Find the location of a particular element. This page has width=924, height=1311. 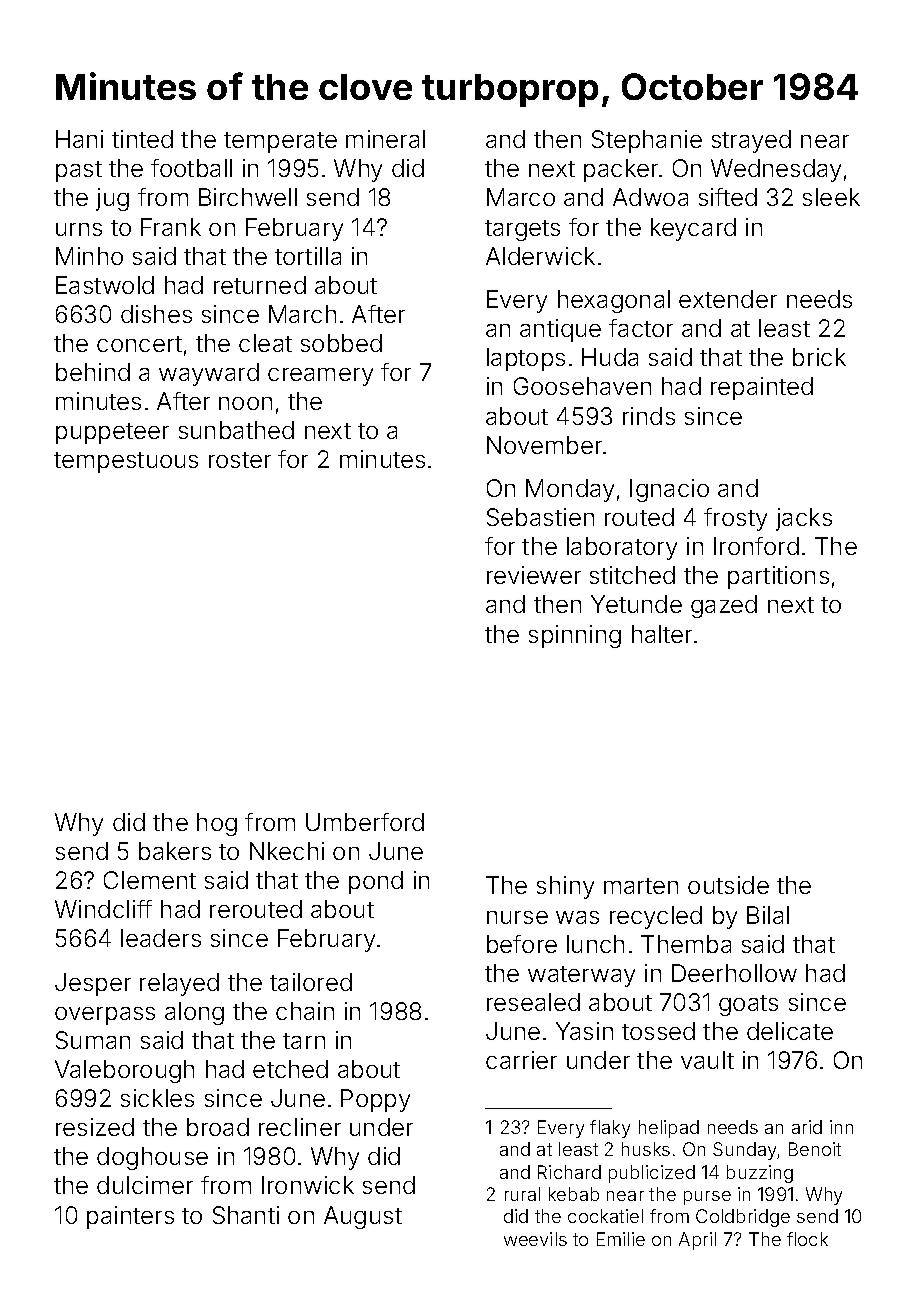

laptops is located at coordinates (526, 359).
